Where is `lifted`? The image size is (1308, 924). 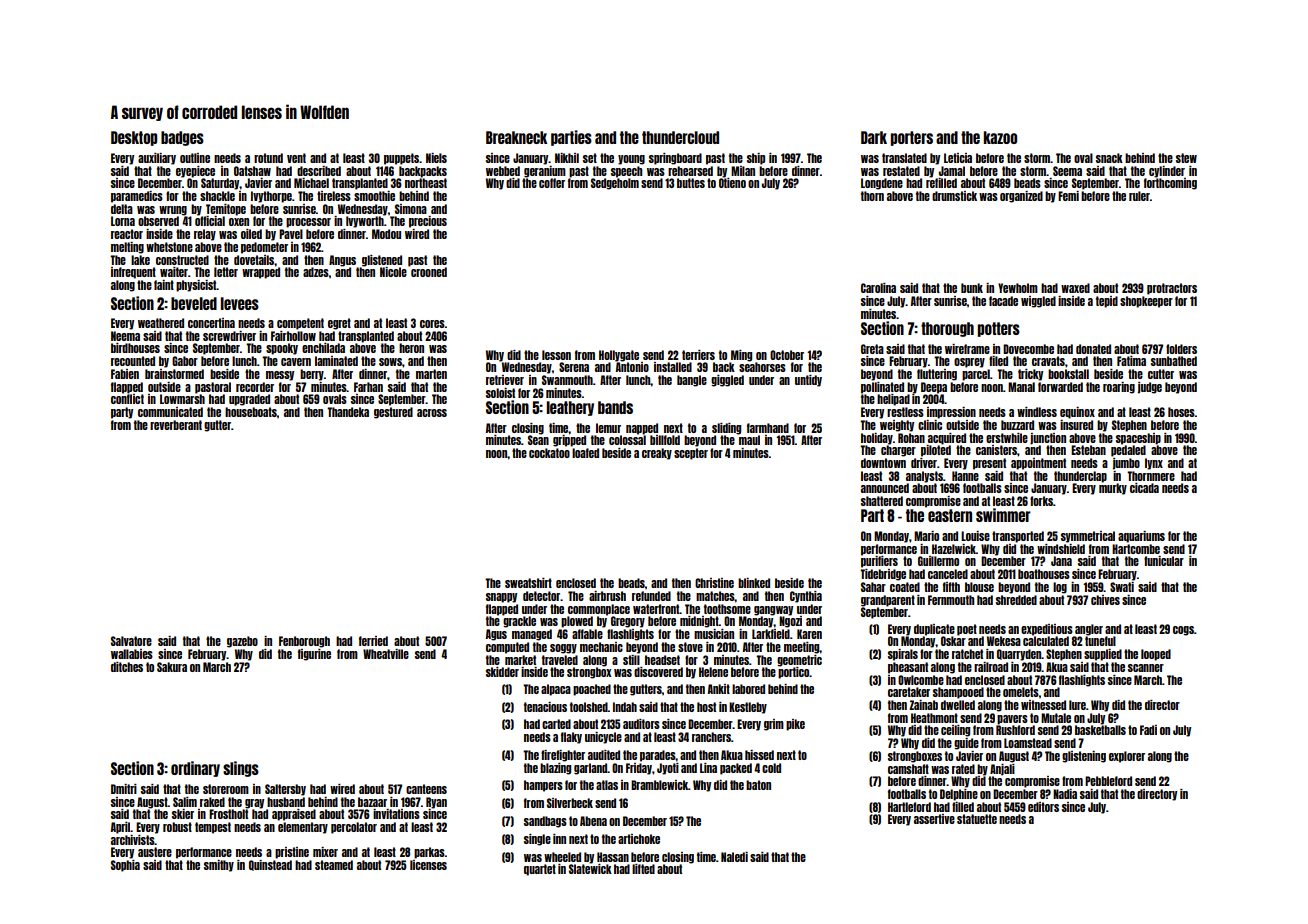 lifted is located at coordinates (643, 869).
